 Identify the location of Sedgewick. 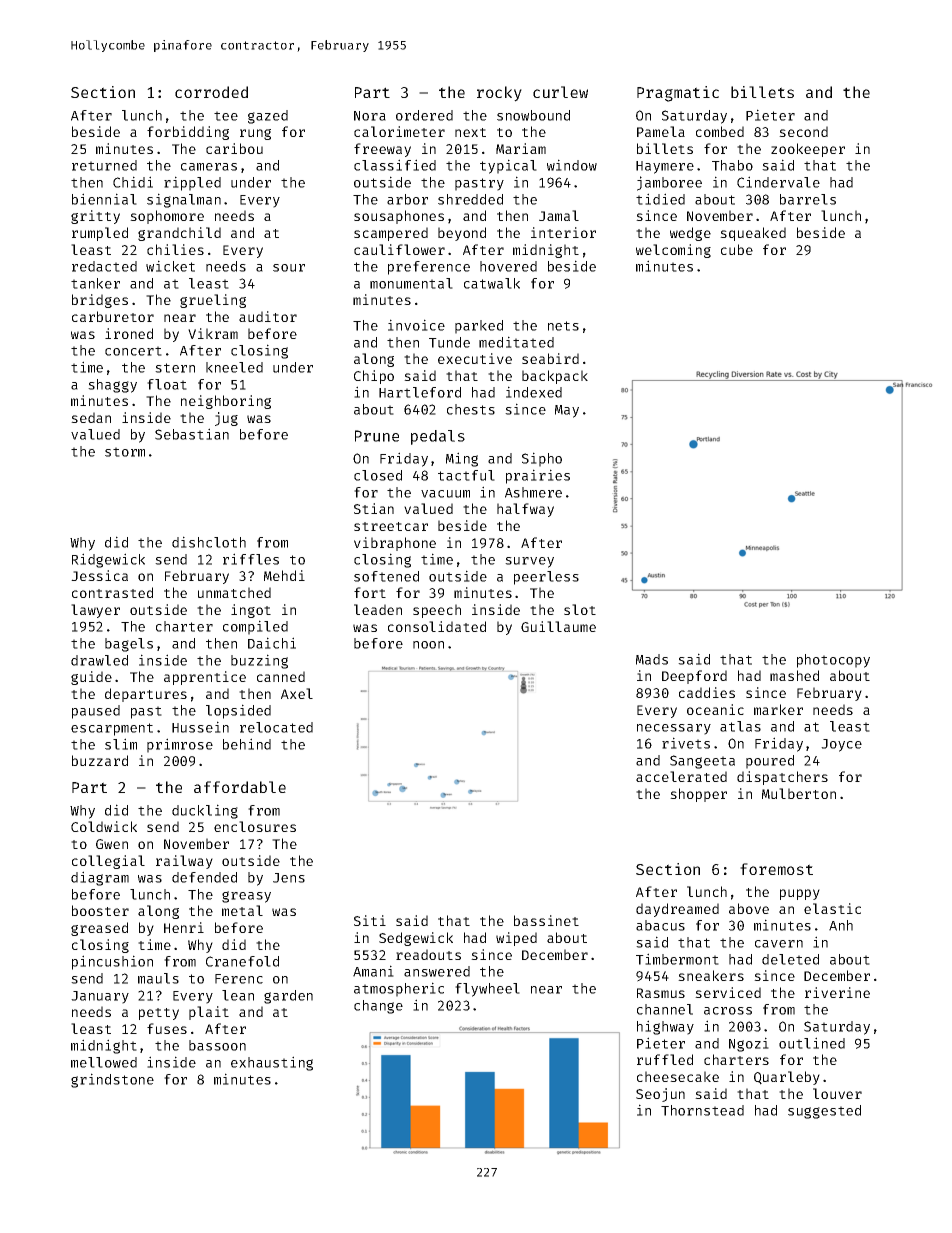
(416, 939).
